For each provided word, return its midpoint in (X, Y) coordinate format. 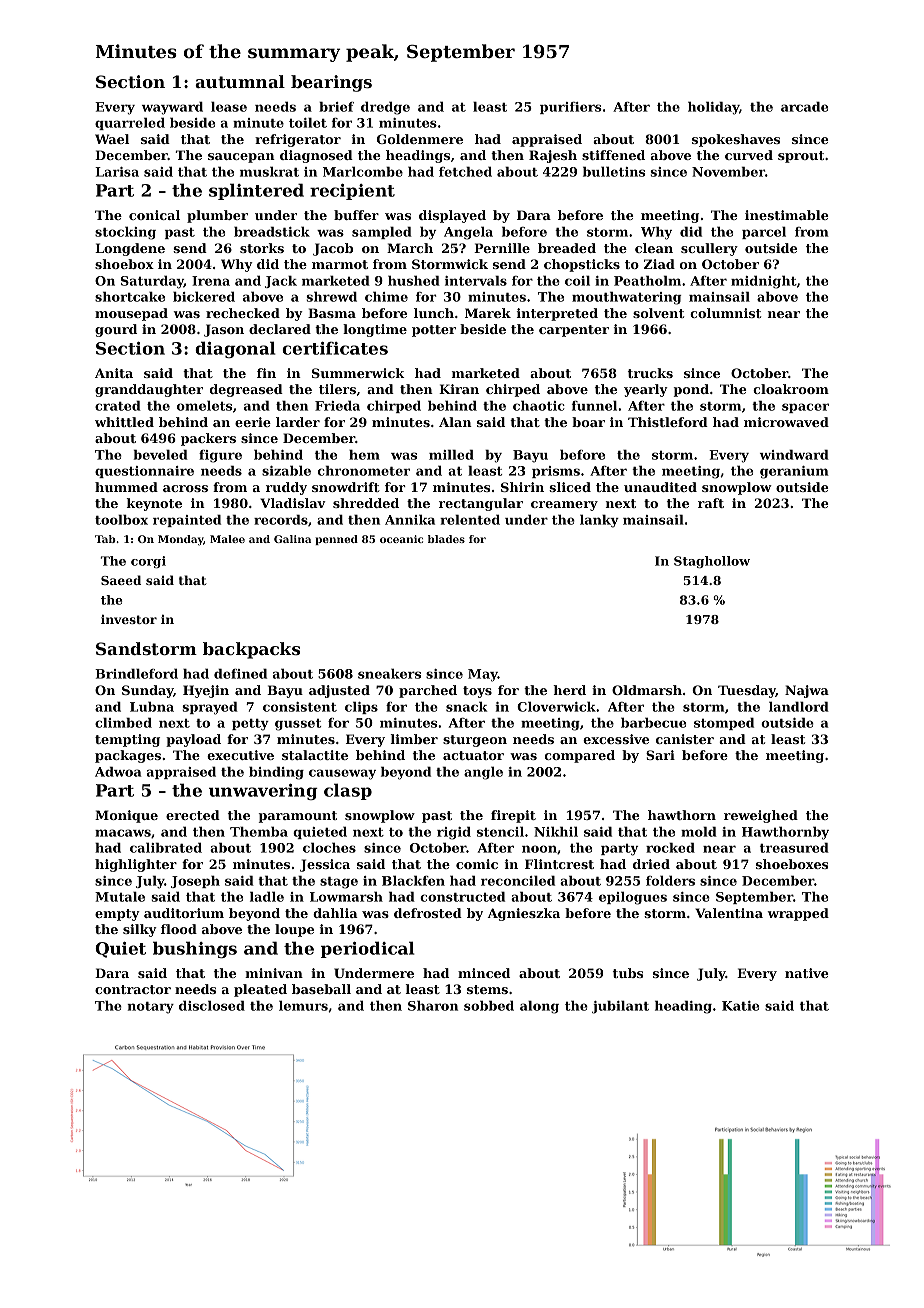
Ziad (659, 264)
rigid (454, 833)
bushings (195, 949)
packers (208, 439)
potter (434, 331)
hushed (414, 281)
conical (154, 215)
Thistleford (668, 422)
